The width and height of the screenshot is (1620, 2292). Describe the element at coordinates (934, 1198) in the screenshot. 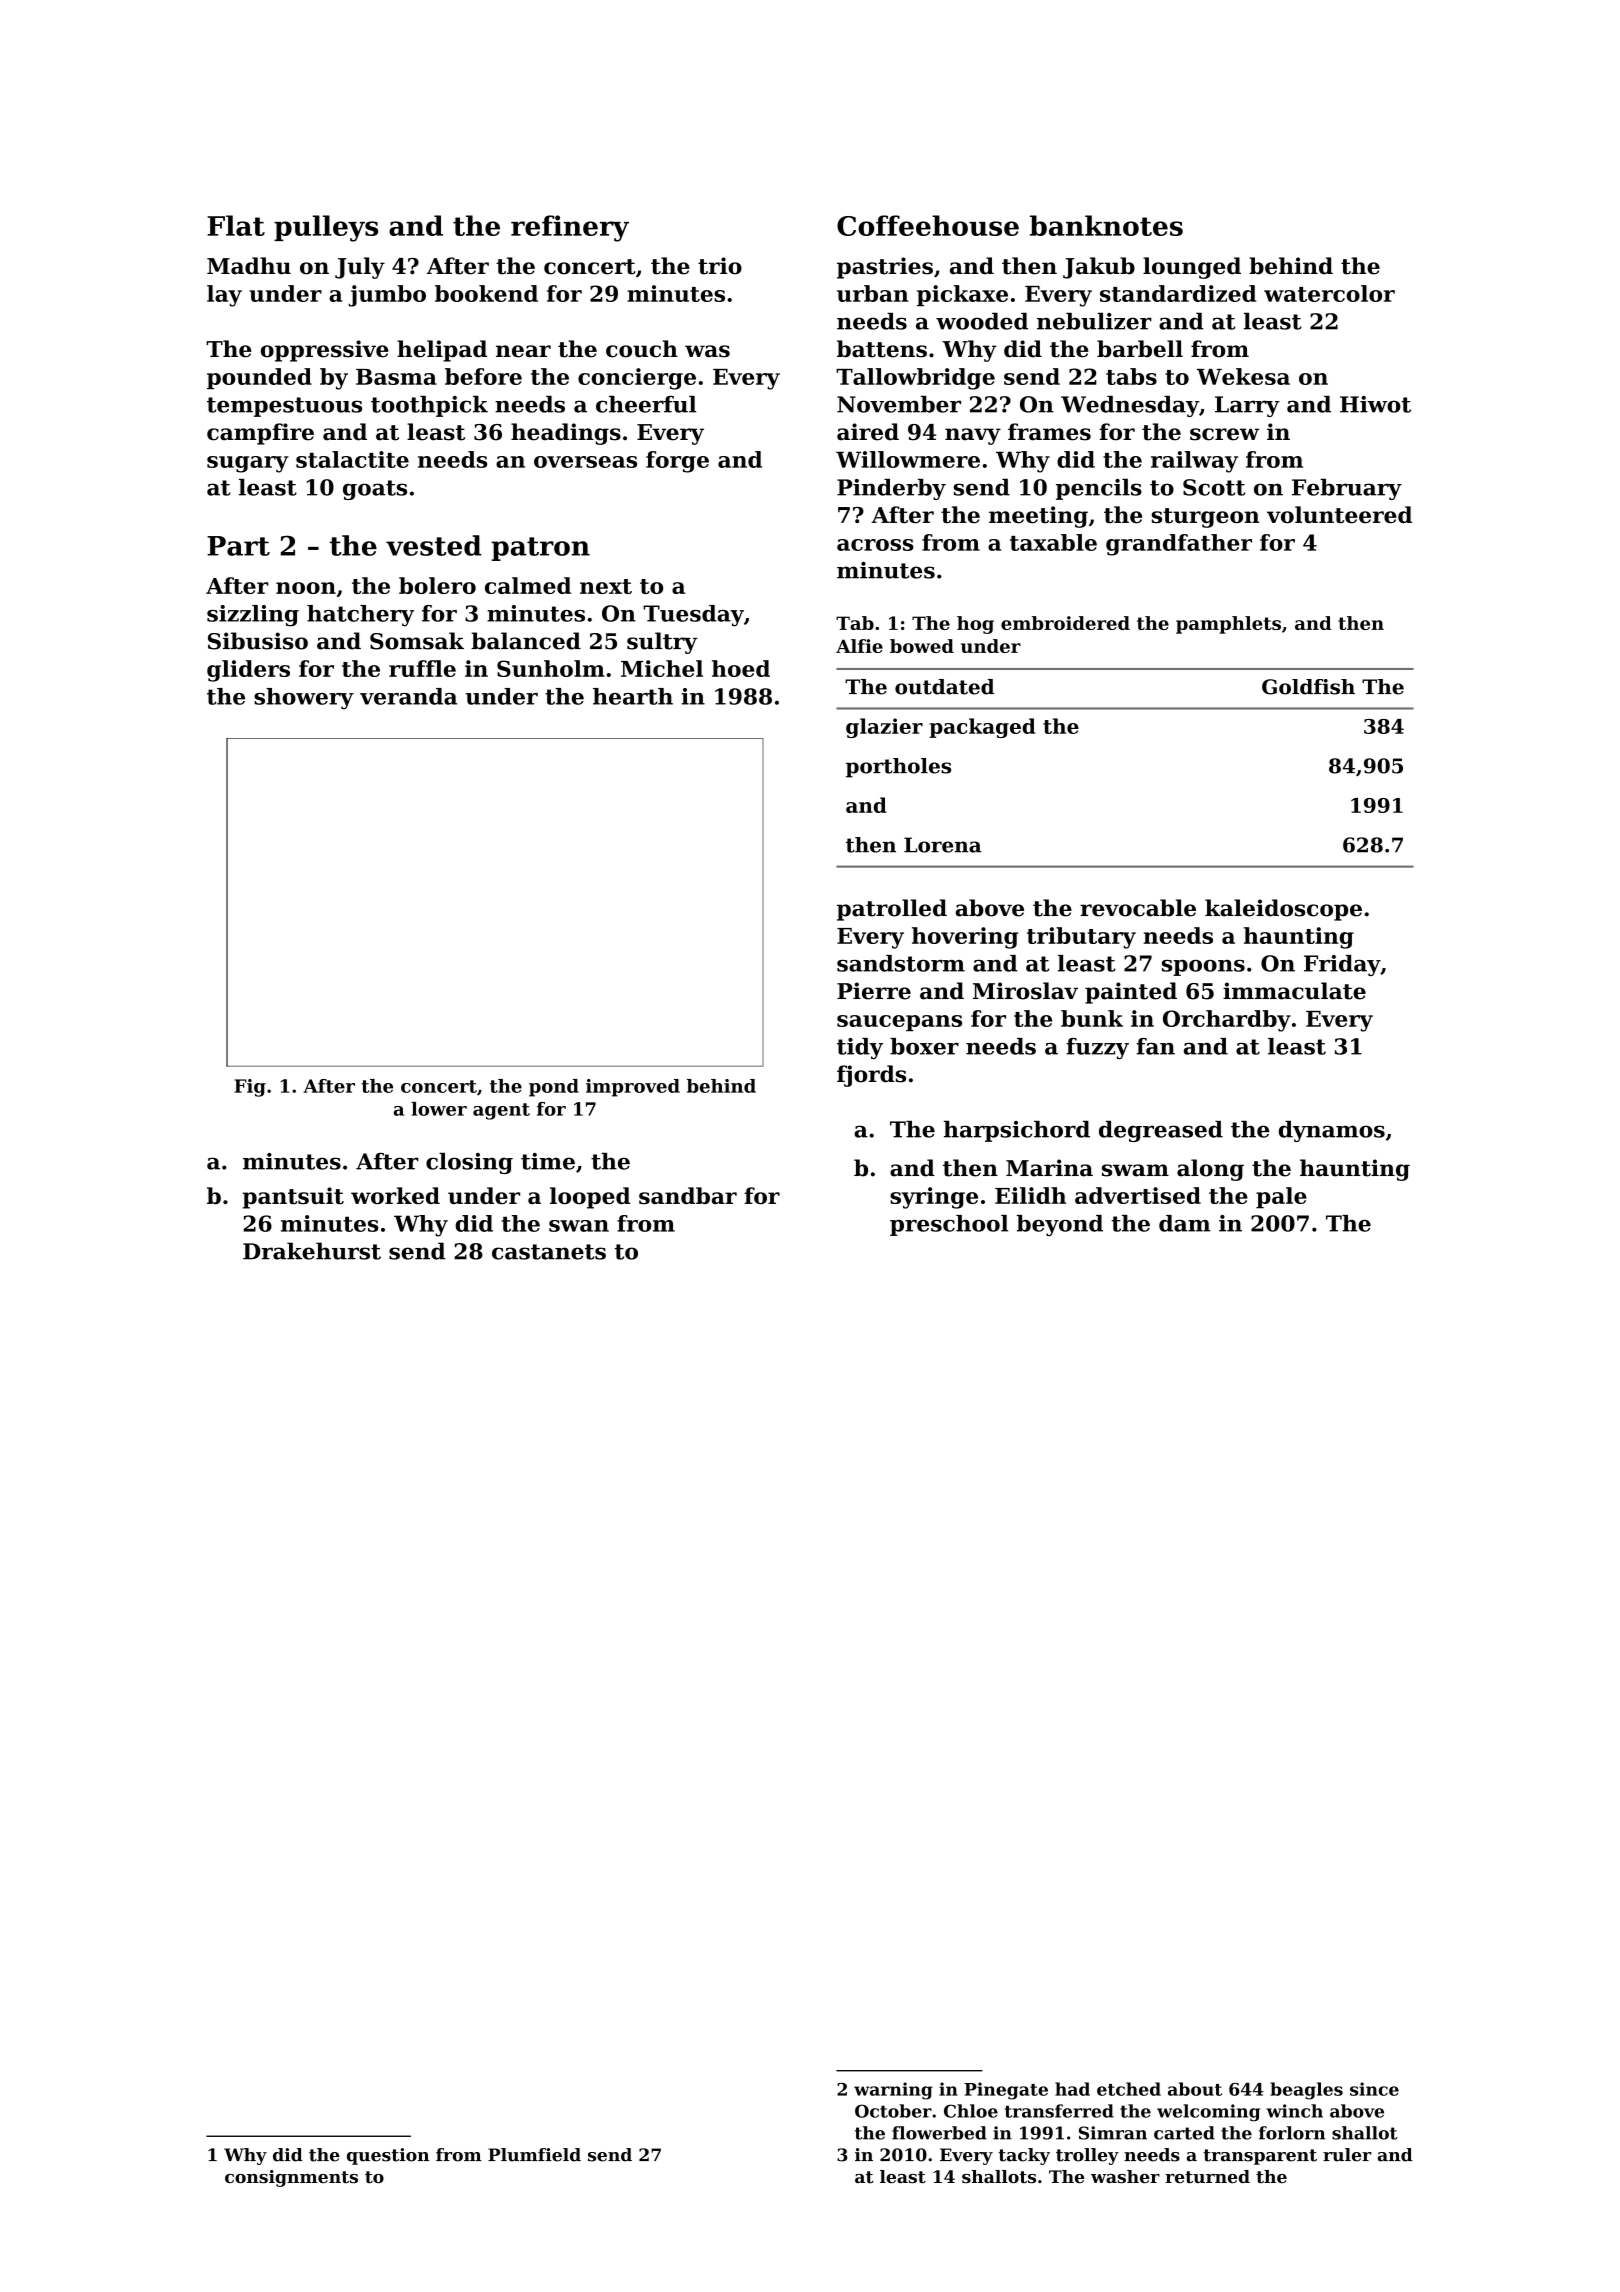

I see `syringe` at that location.
